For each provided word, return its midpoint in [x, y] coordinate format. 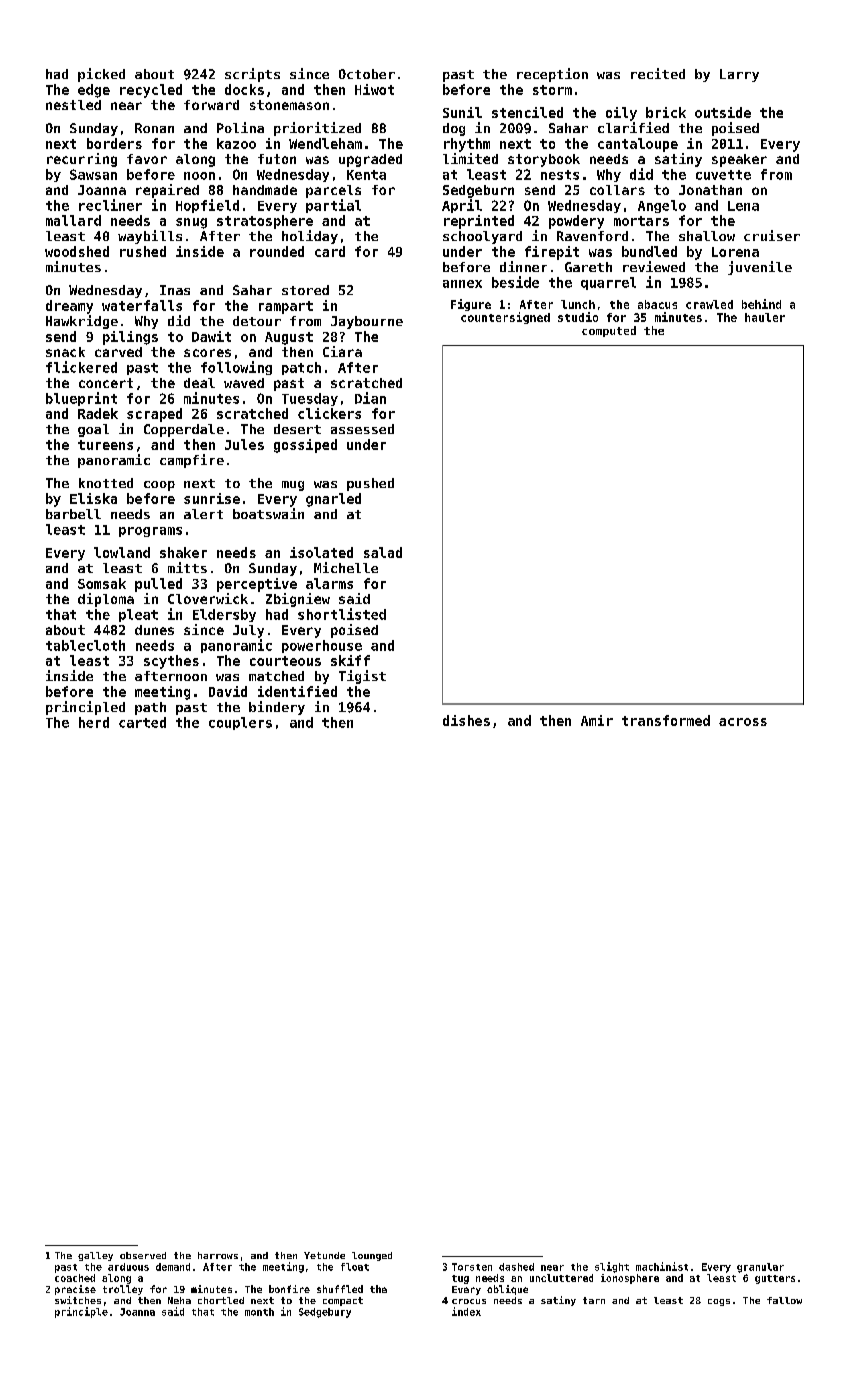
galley [95, 1256]
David [228, 691]
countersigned [505, 318]
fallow [784, 1300]
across [743, 722]
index [466, 1311]
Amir [597, 720]
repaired [167, 191]
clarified [633, 127]
